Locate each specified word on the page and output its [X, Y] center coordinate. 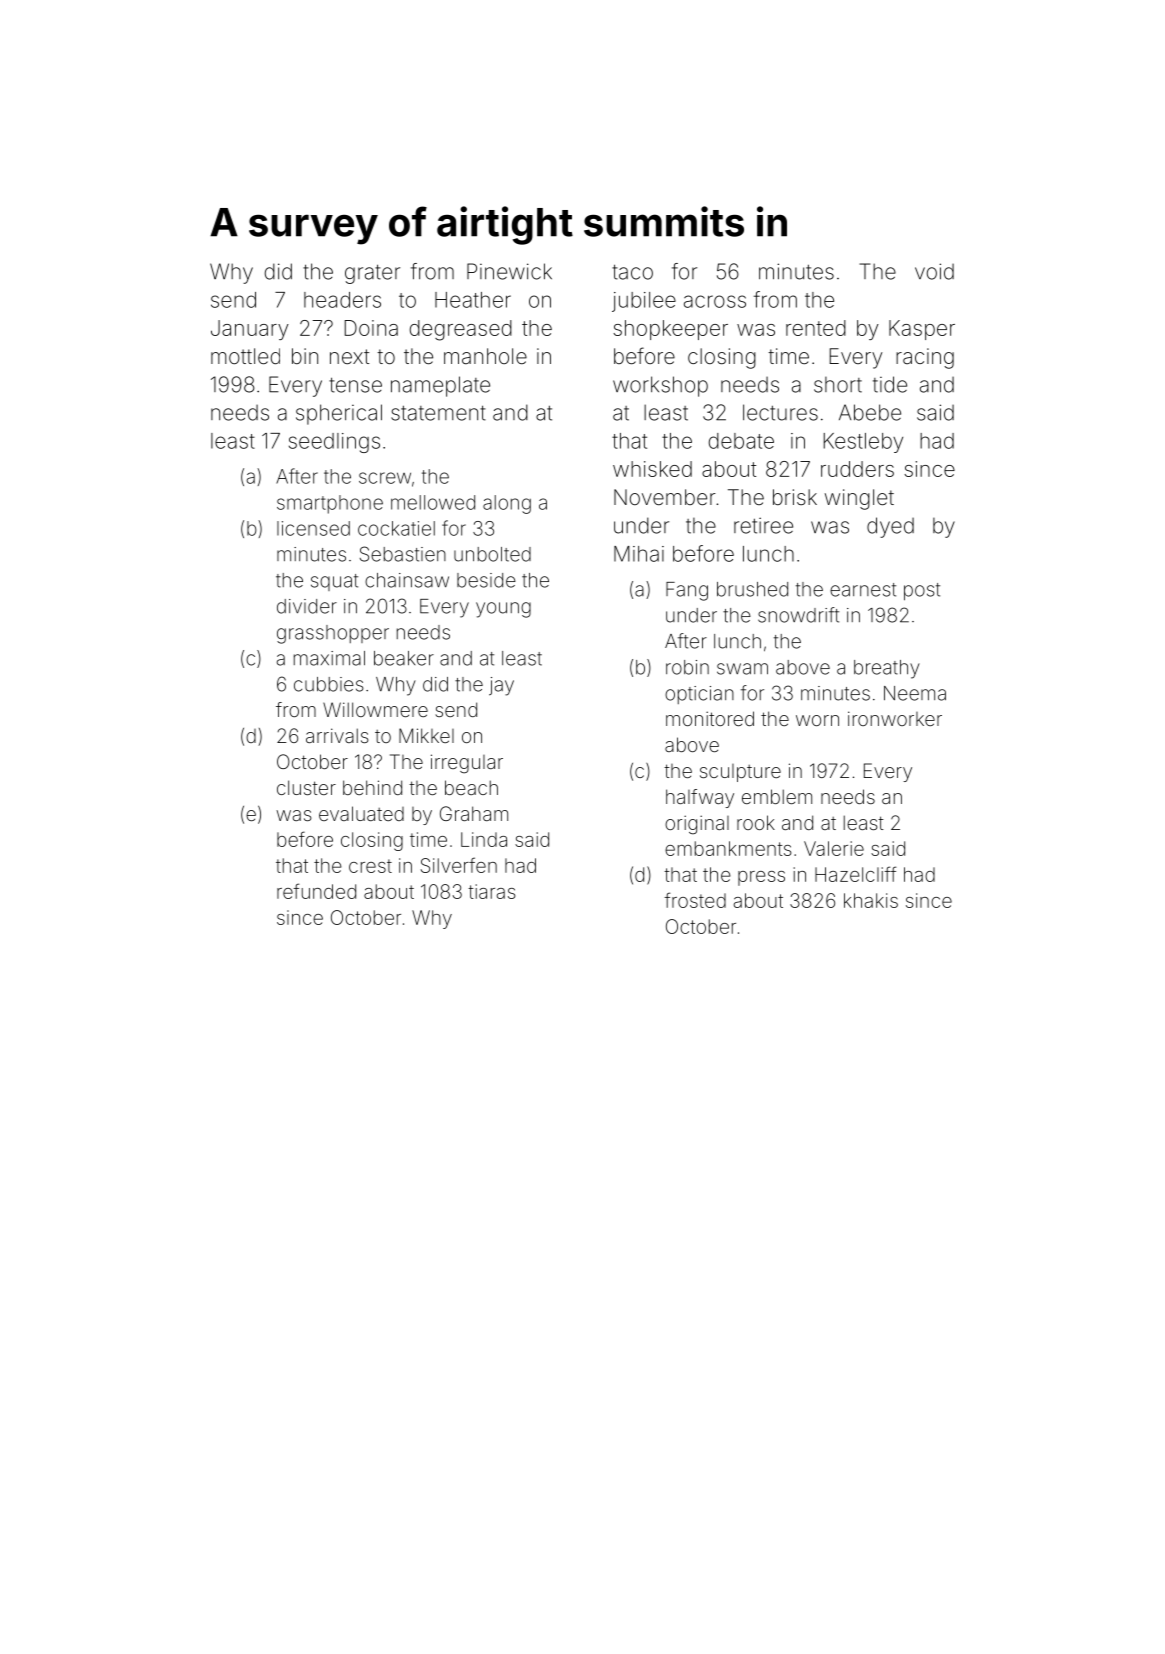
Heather [473, 300]
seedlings [334, 443]
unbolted [492, 554]
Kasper [922, 330]
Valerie [834, 848]
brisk [795, 497]
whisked [652, 469]
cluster [306, 787]
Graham [474, 813]
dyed [890, 527]
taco [632, 272]
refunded [316, 891]
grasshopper [333, 634]
